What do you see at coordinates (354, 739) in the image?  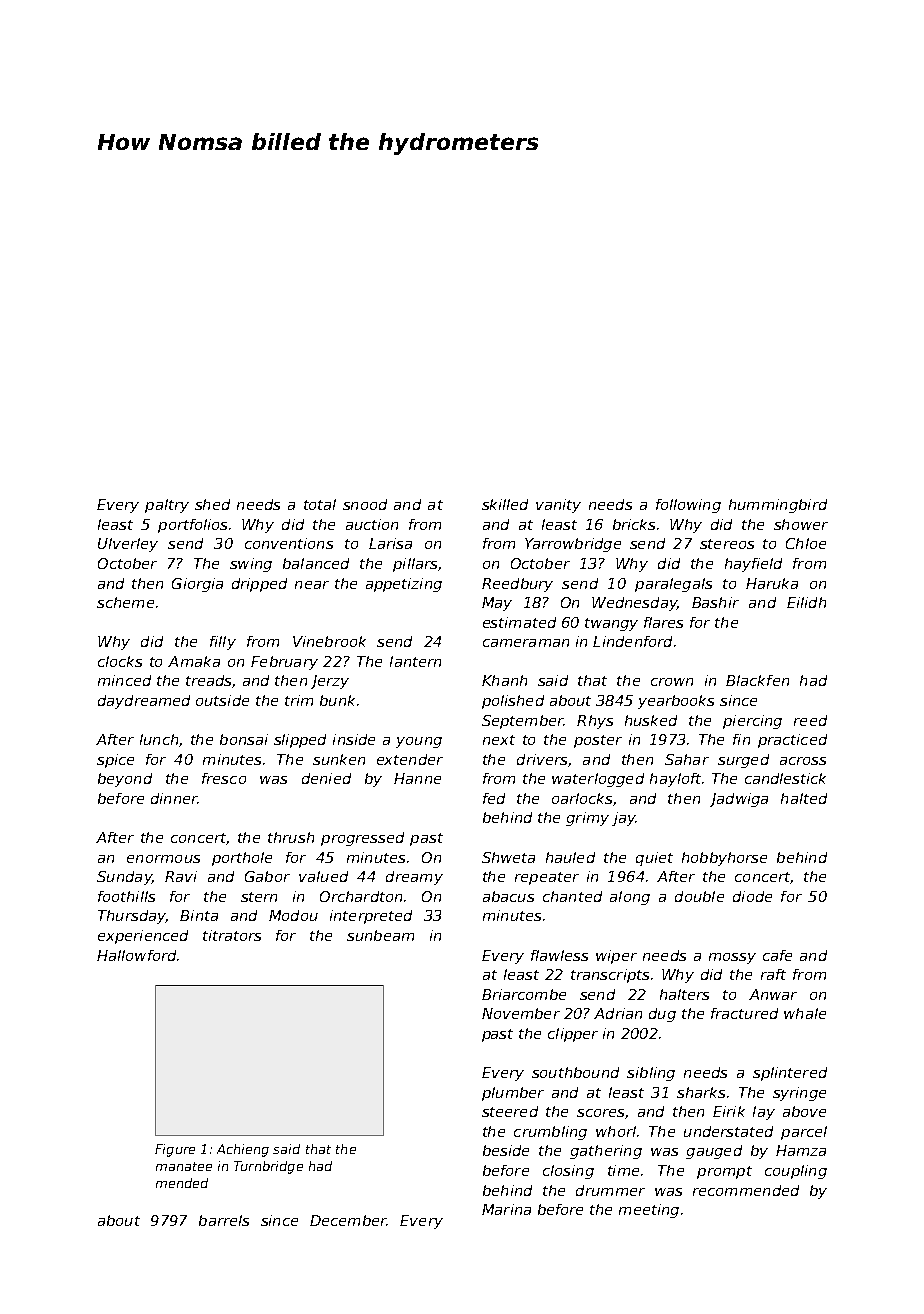 I see `inside` at bounding box center [354, 739].
